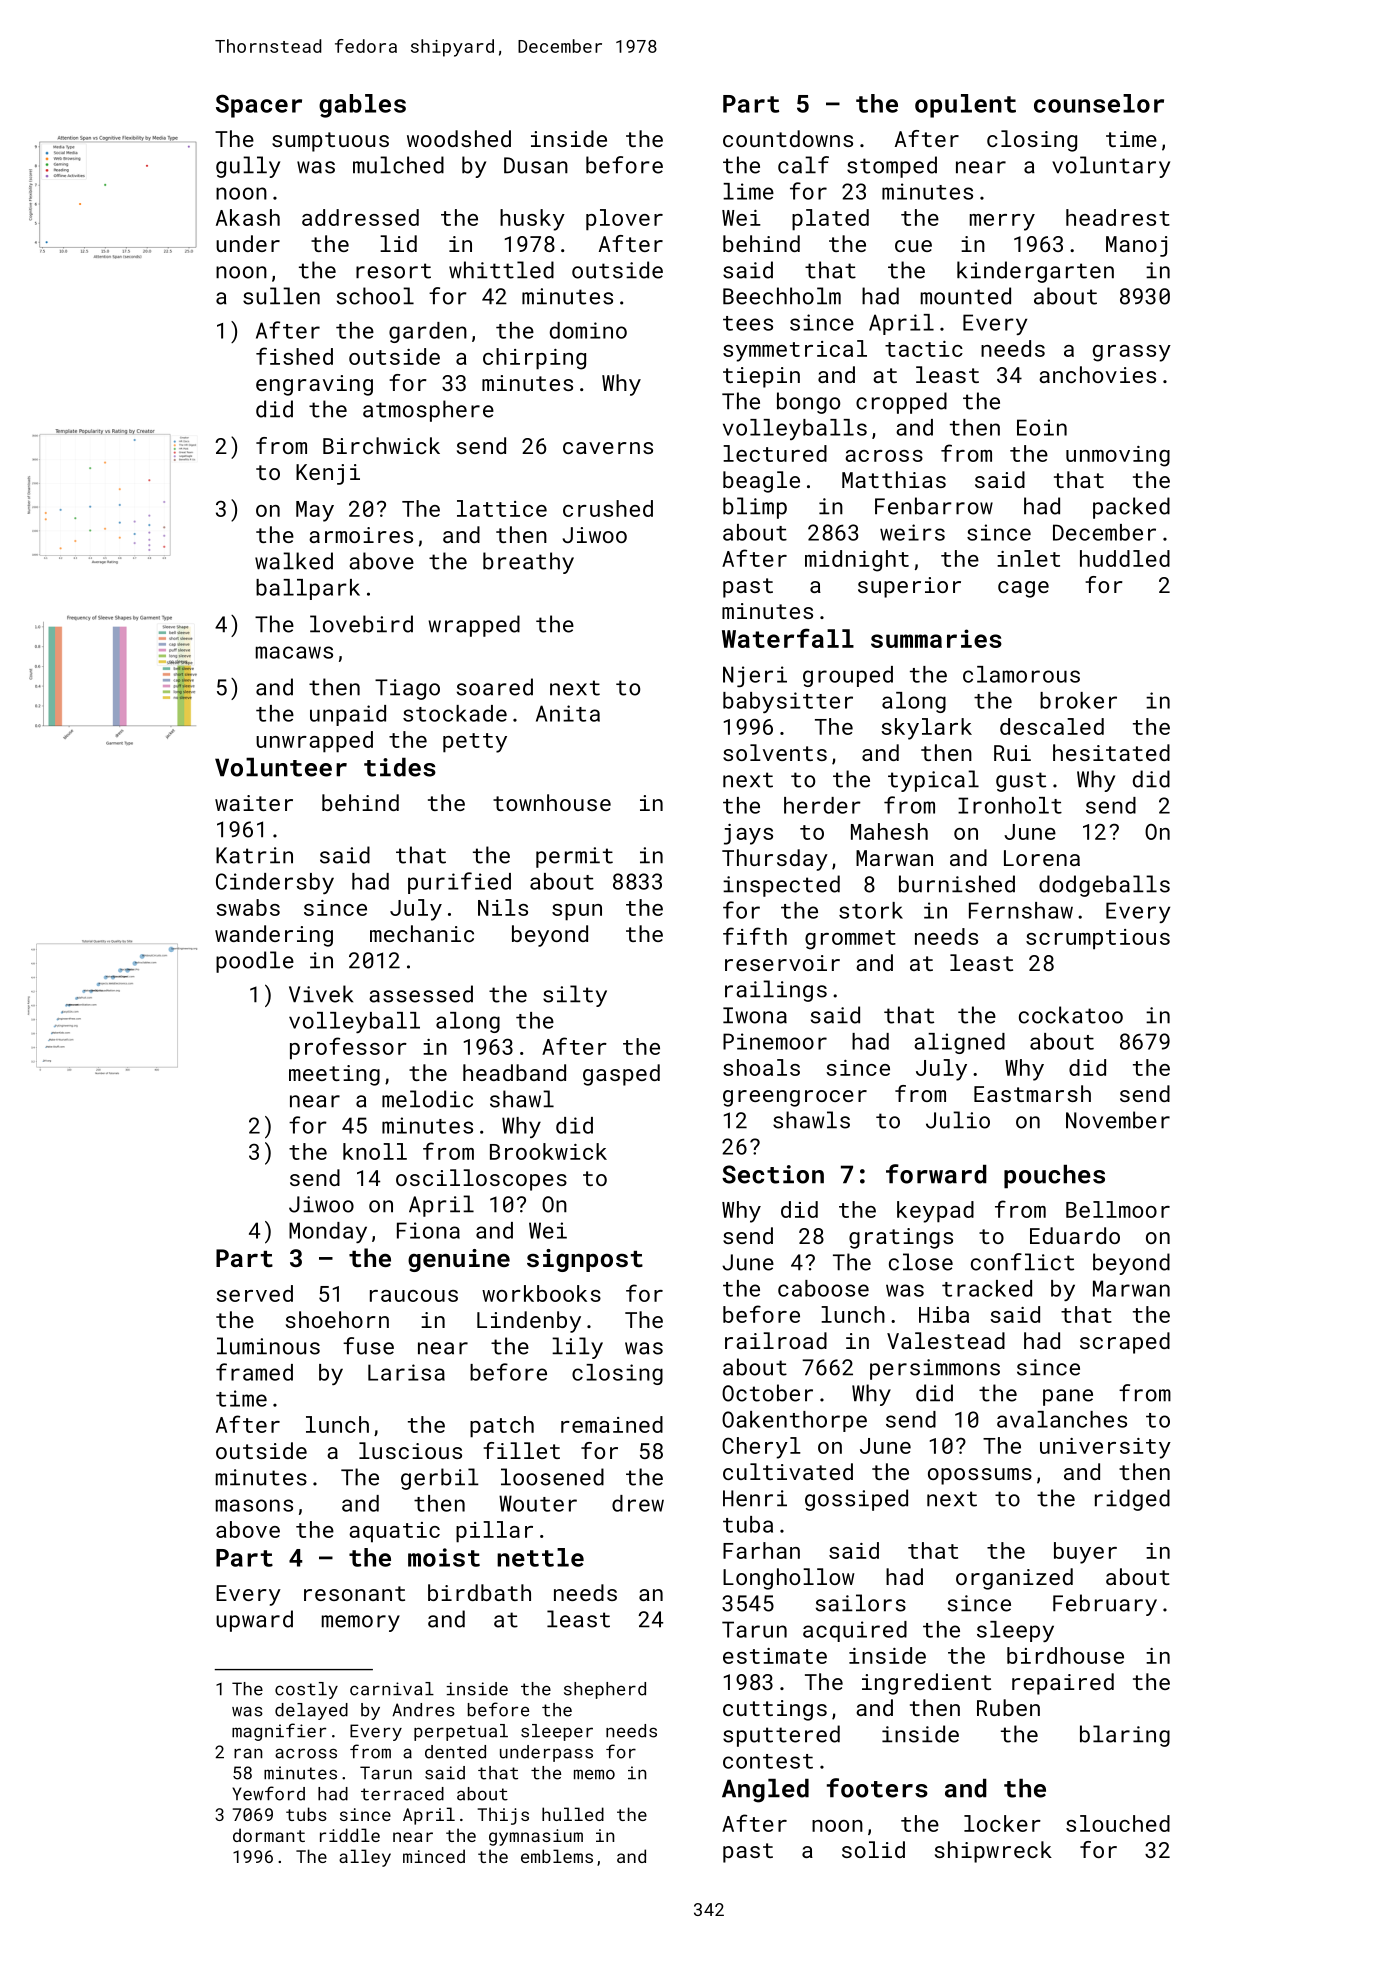 Image resolution: width=1386 pixels, height=1969 pixels. Describe the element at coordinates (980, 1476) in the screenshot. I see `opossums` at that location.
